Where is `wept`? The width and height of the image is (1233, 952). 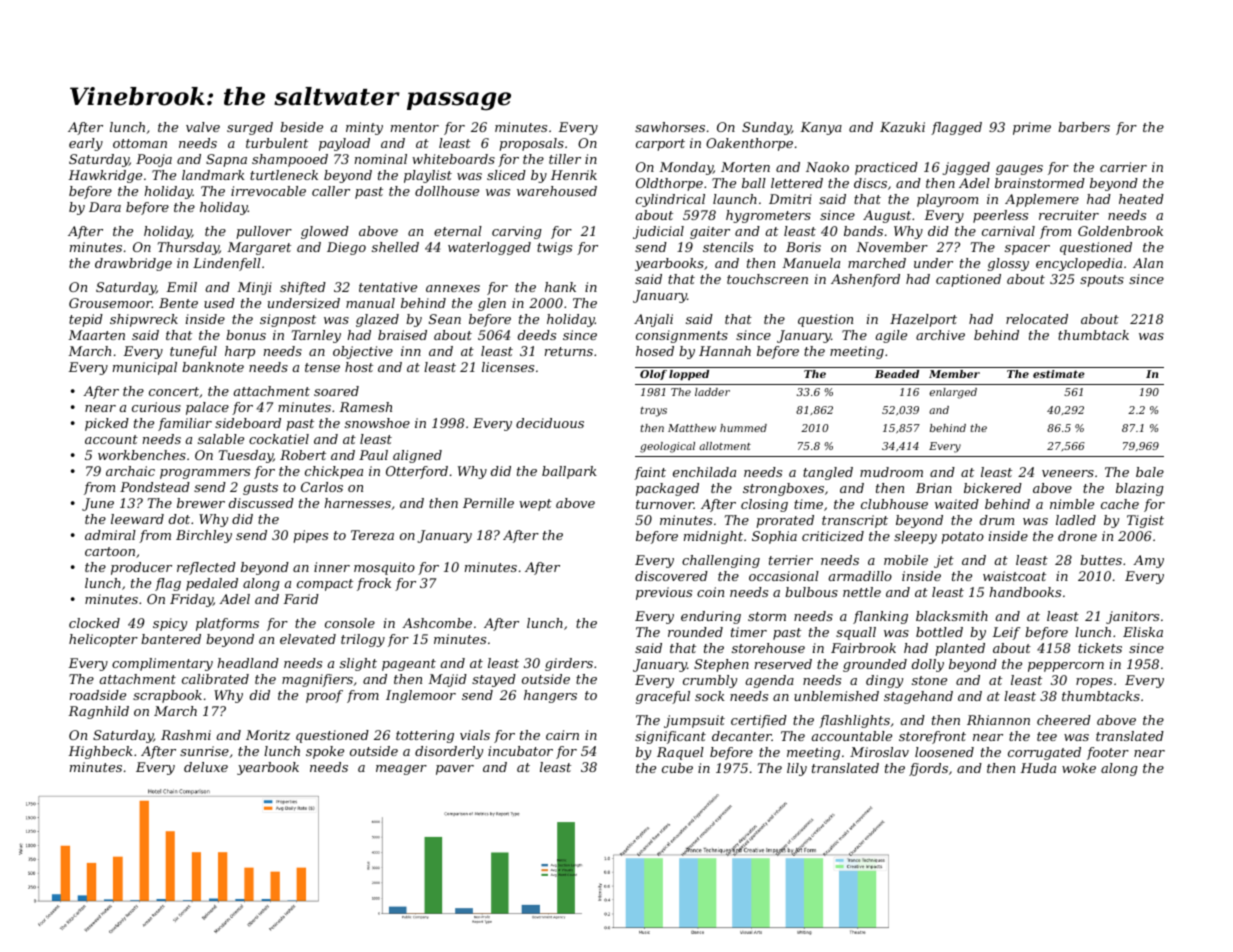
wept is located at coordinates (535, 505).
